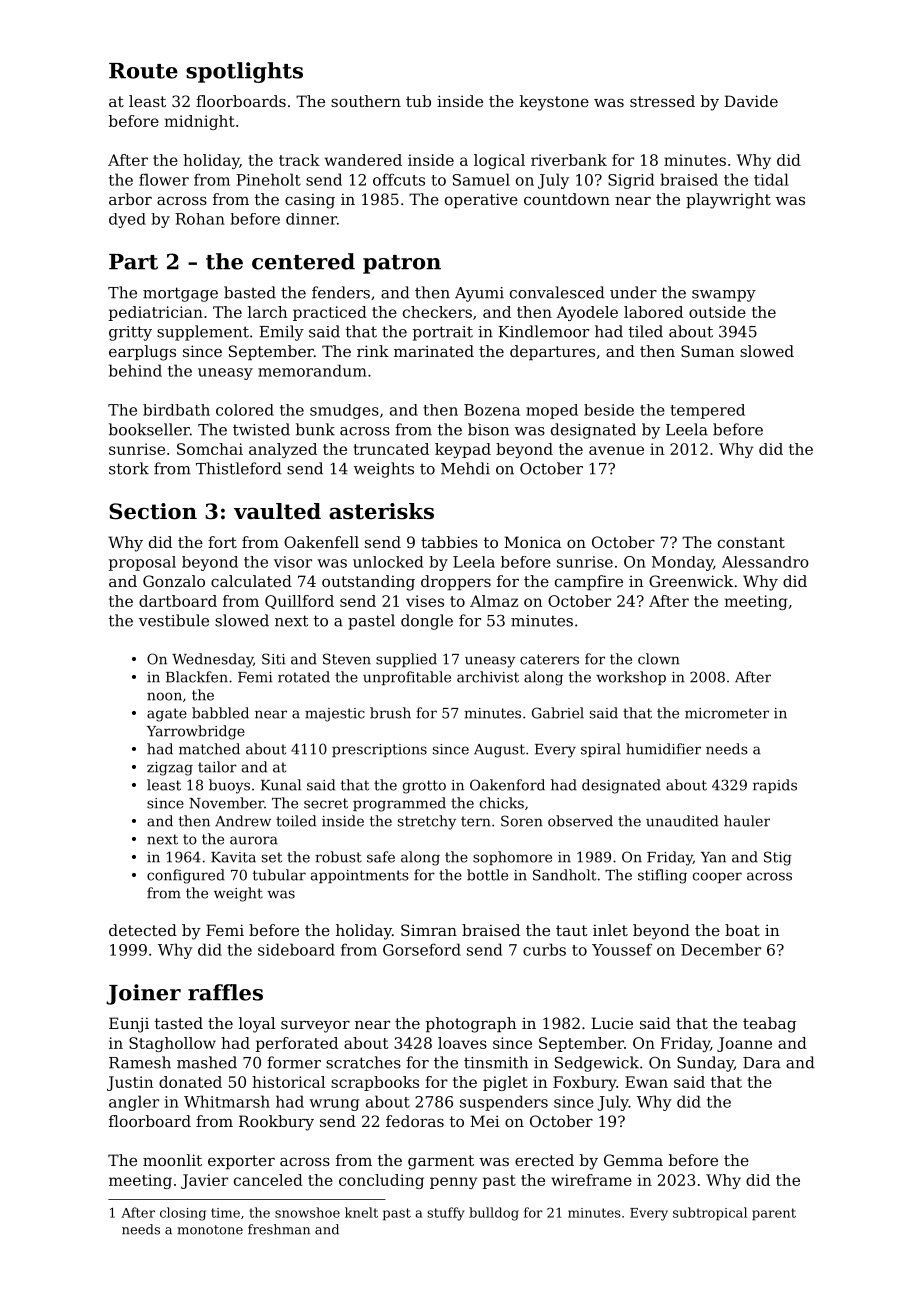 Image resolution: width=924 pixels, height=1308 pixels. Describe the element at coordinates (567, 199) in the document. I see `countdown` at that location.
